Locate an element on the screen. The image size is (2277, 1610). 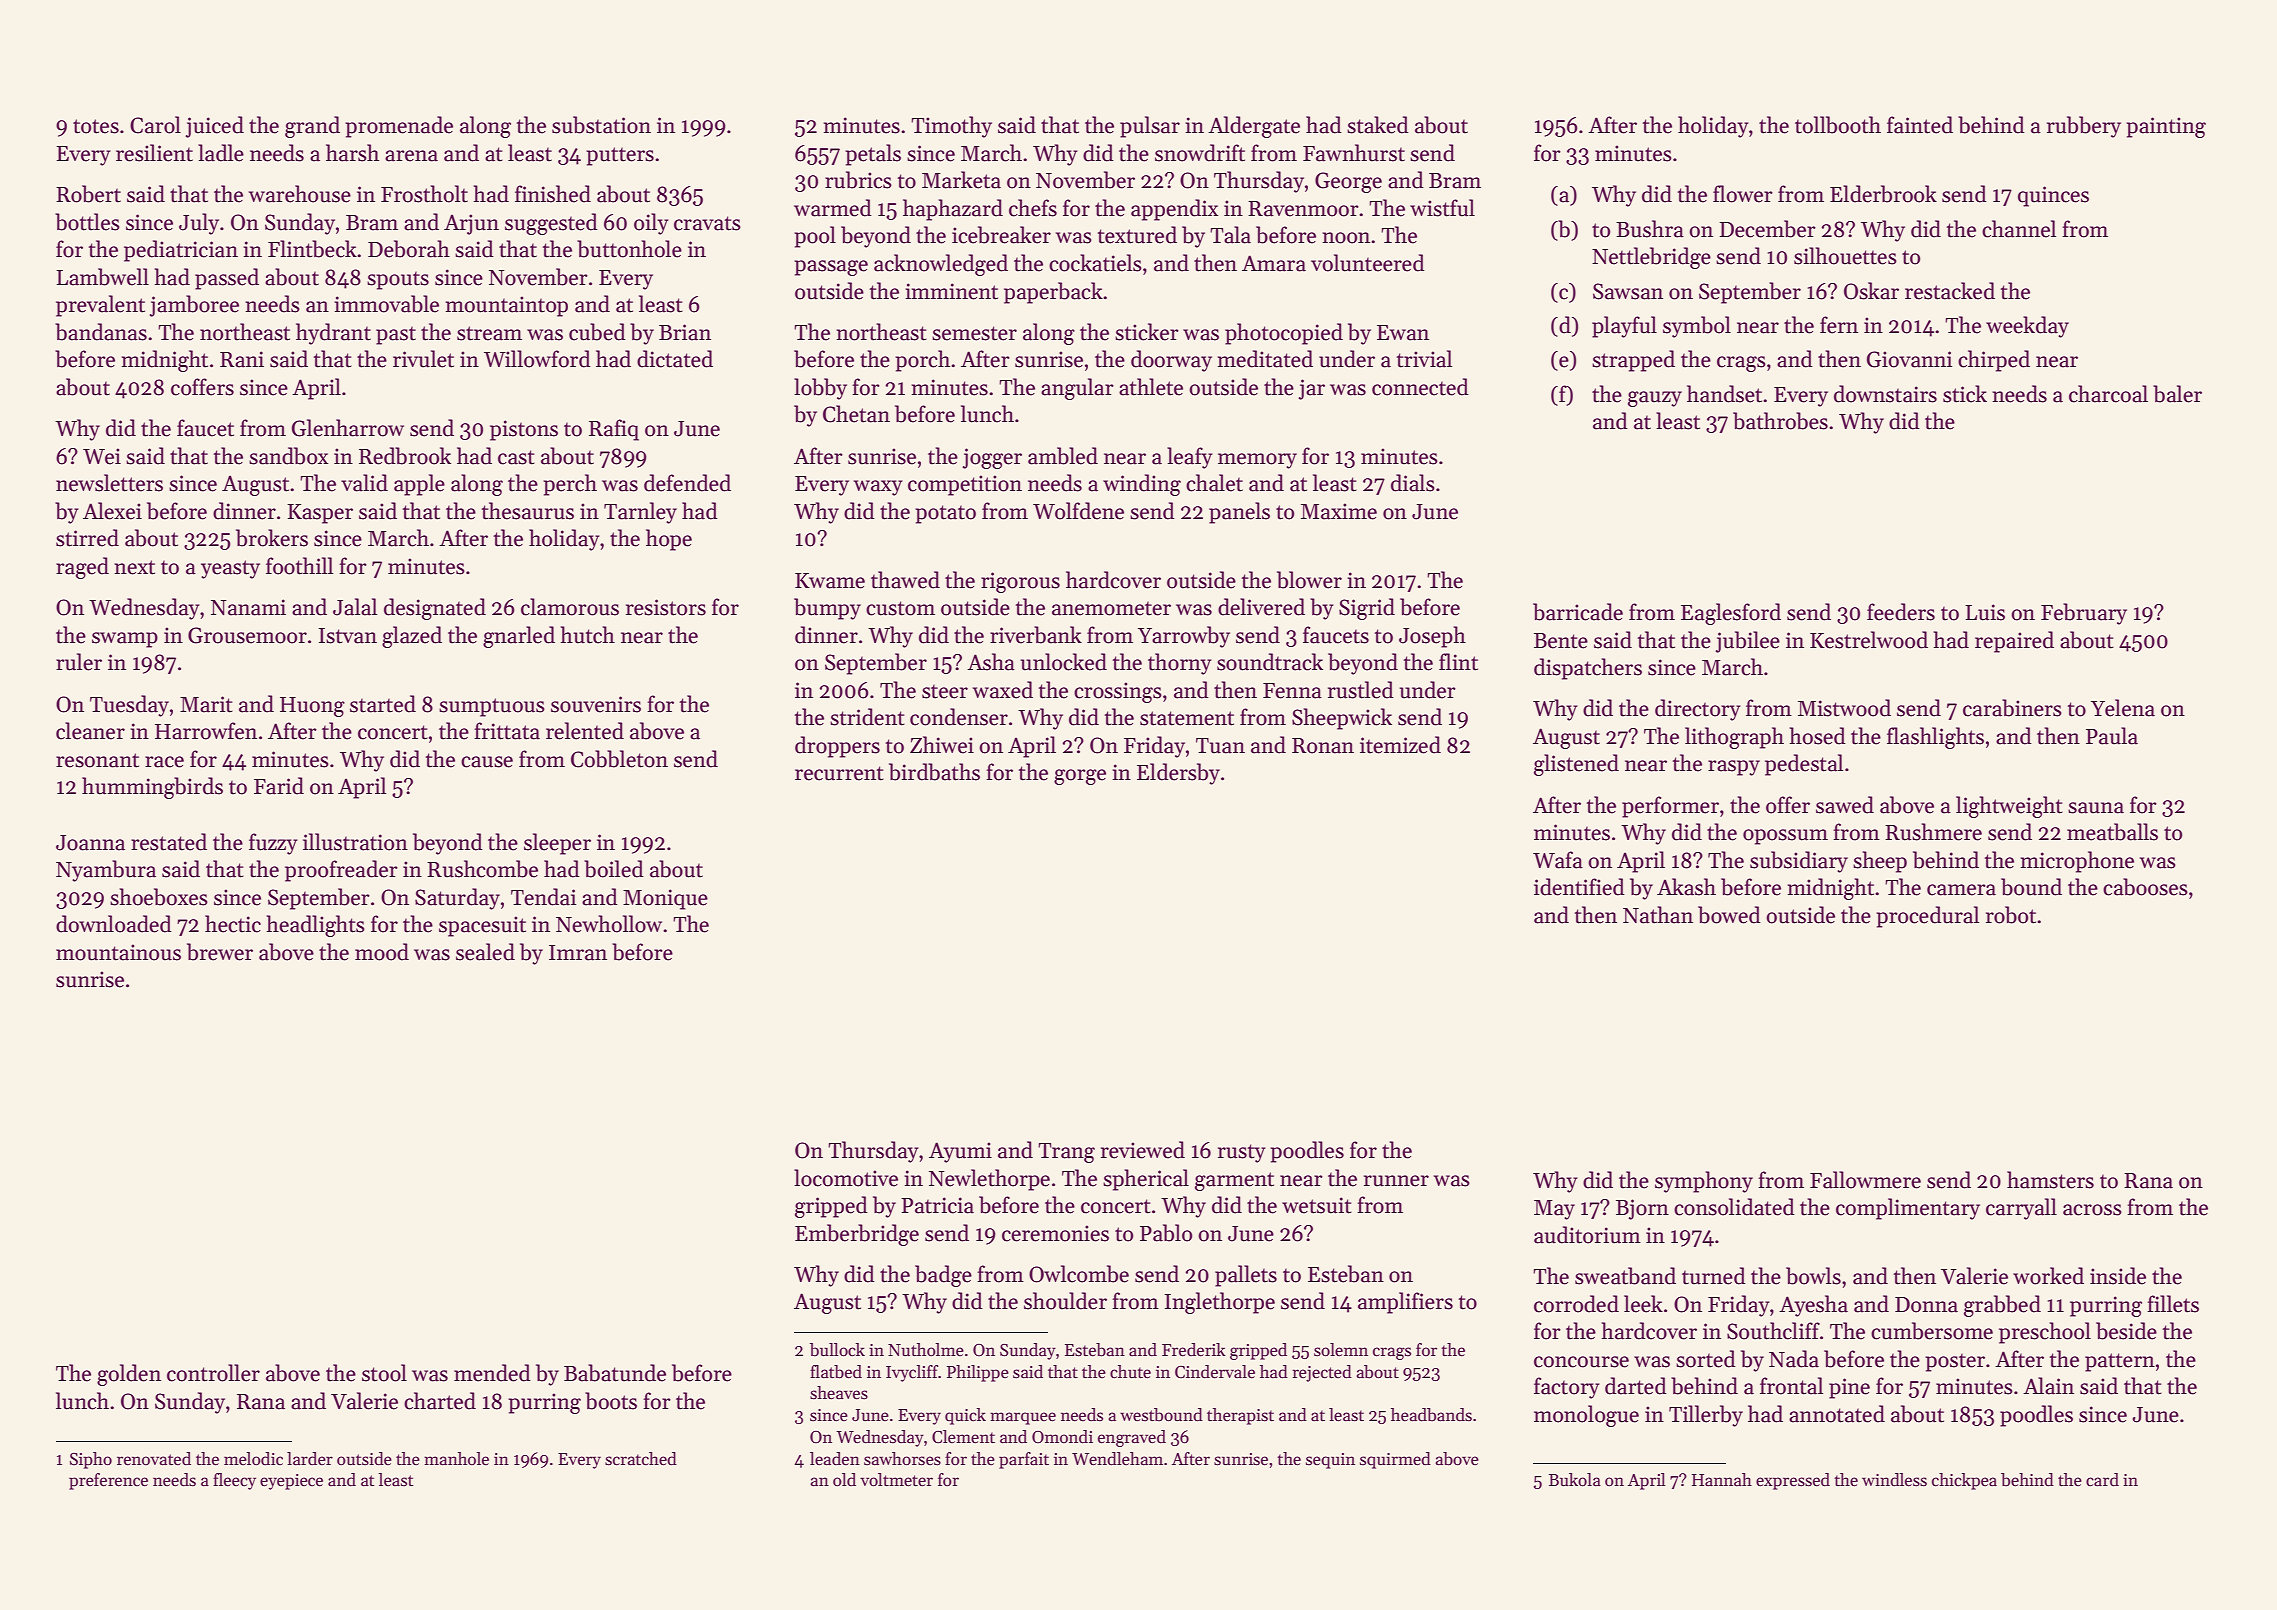
restacked is located at coordinates (1950, 291).
